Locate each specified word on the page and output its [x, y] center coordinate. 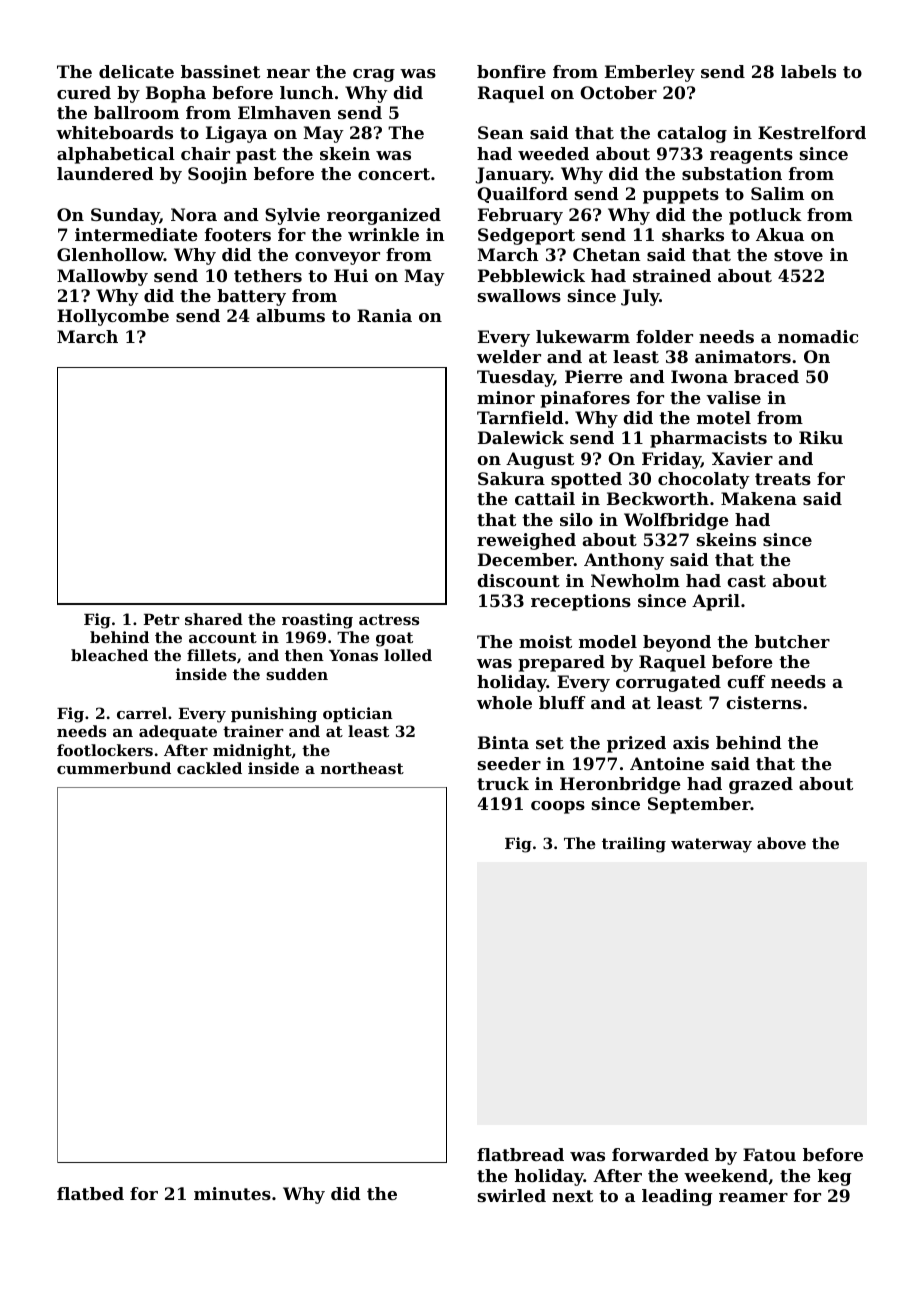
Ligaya [236, 134]
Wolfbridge [676, 521]
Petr [161, 619]
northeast [362, 768]
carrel [142, 713]
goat [394, 639]
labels [808, 71]
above [781, 843]
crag [374, 75]
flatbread [520, 1154]
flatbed [90, 1193]
